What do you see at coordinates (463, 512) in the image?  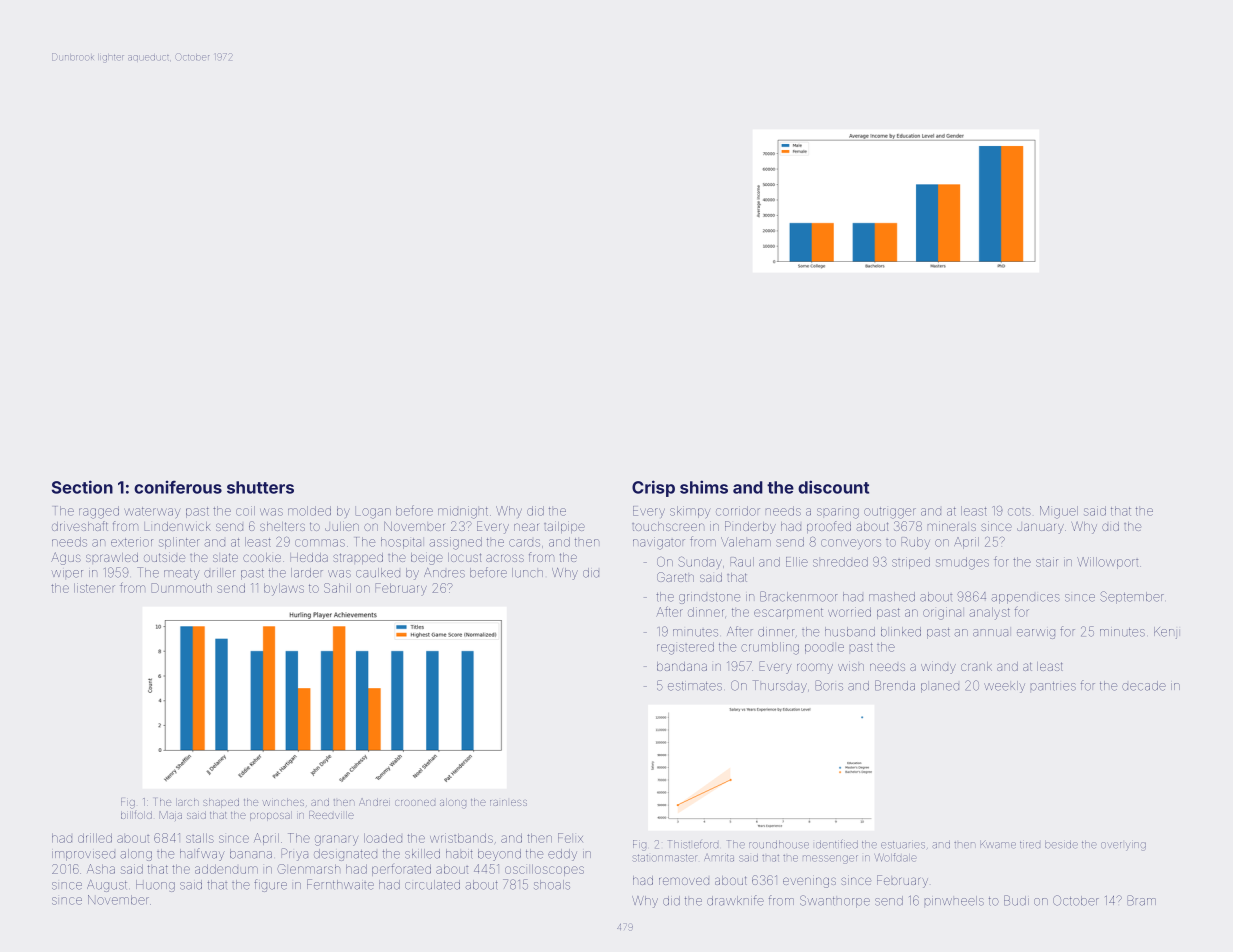 I see `midnight` at bounding box center [463, 512].
